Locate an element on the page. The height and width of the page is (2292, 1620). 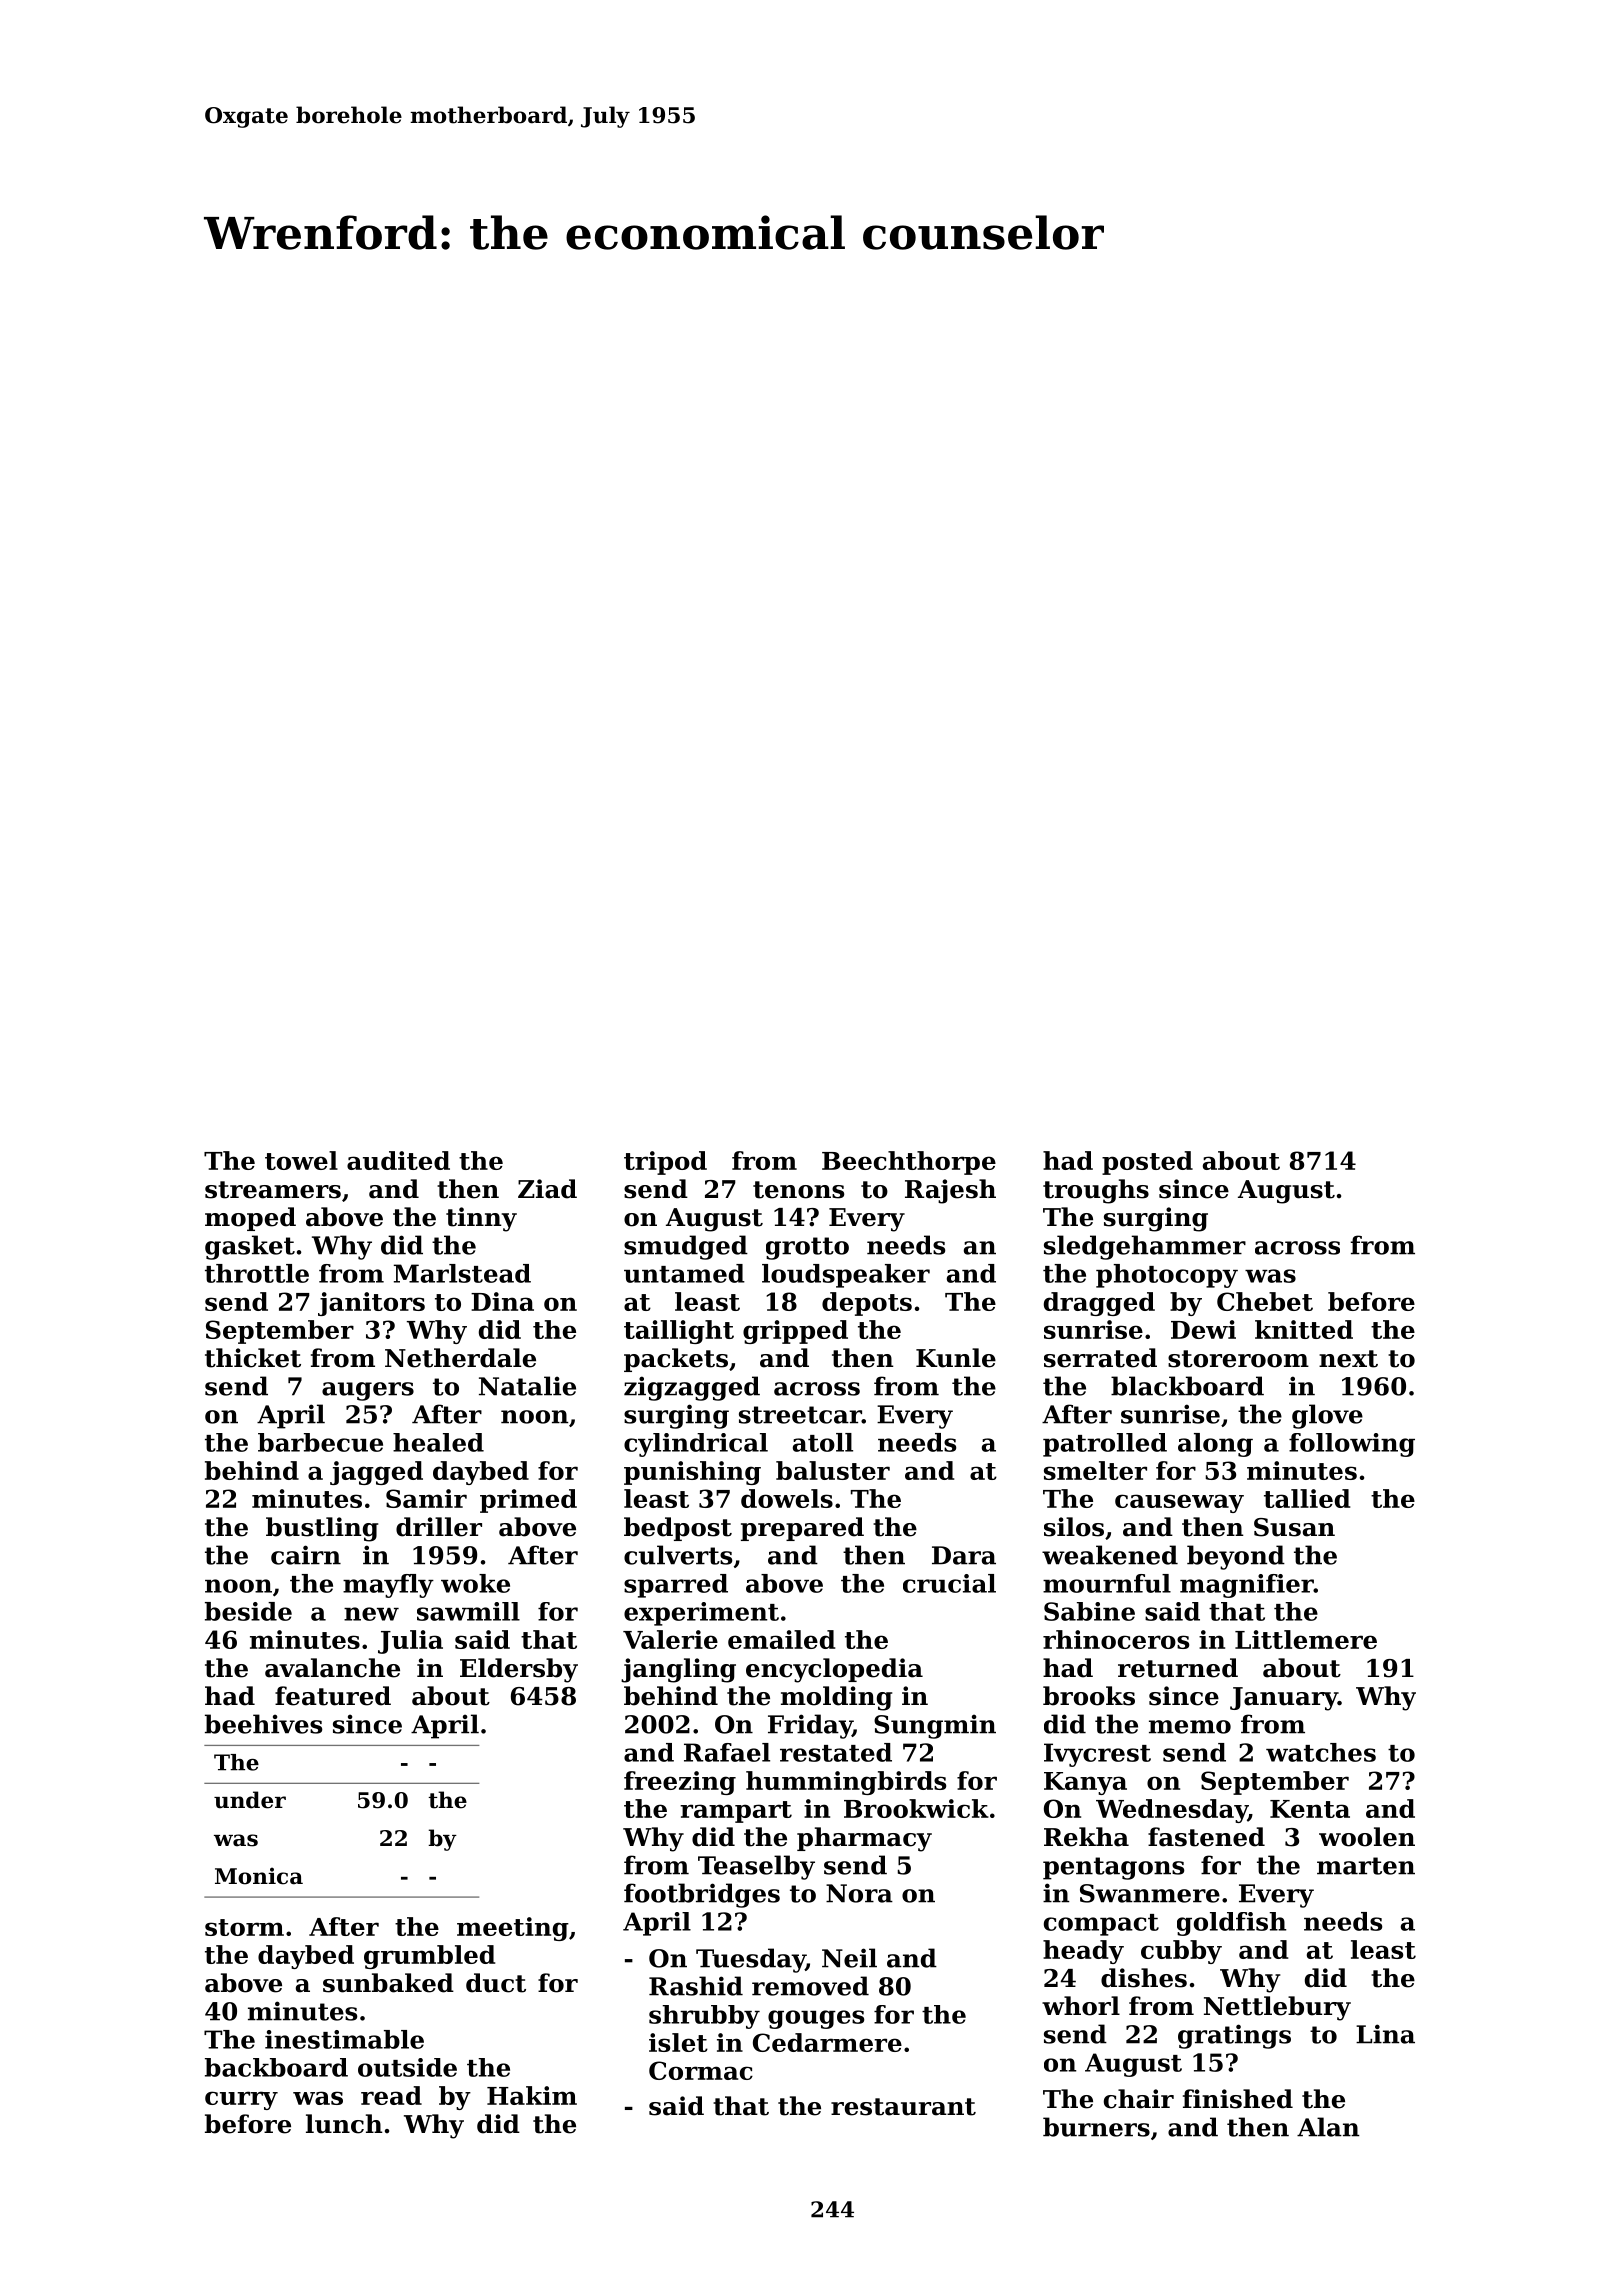
tripod is located at coordinates (665, 1163).
